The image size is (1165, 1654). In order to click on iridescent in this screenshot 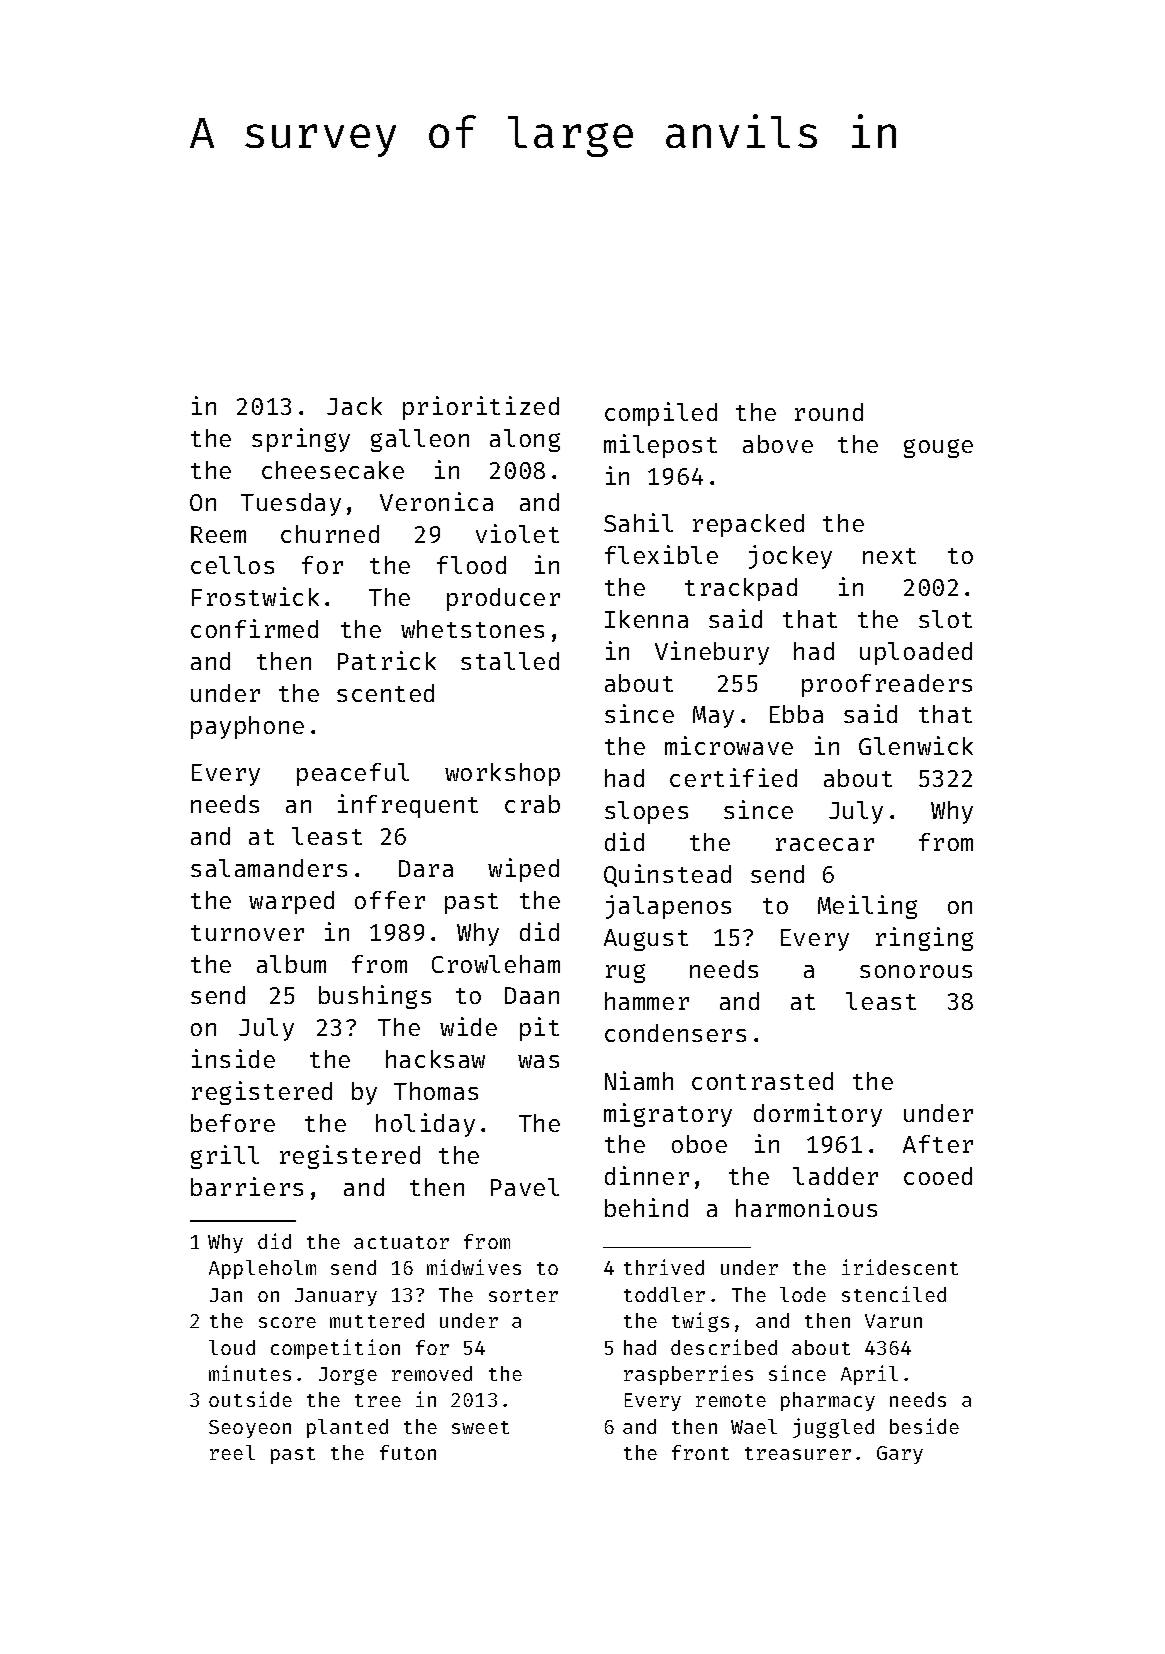, I will do `click(900, 1267)`.
